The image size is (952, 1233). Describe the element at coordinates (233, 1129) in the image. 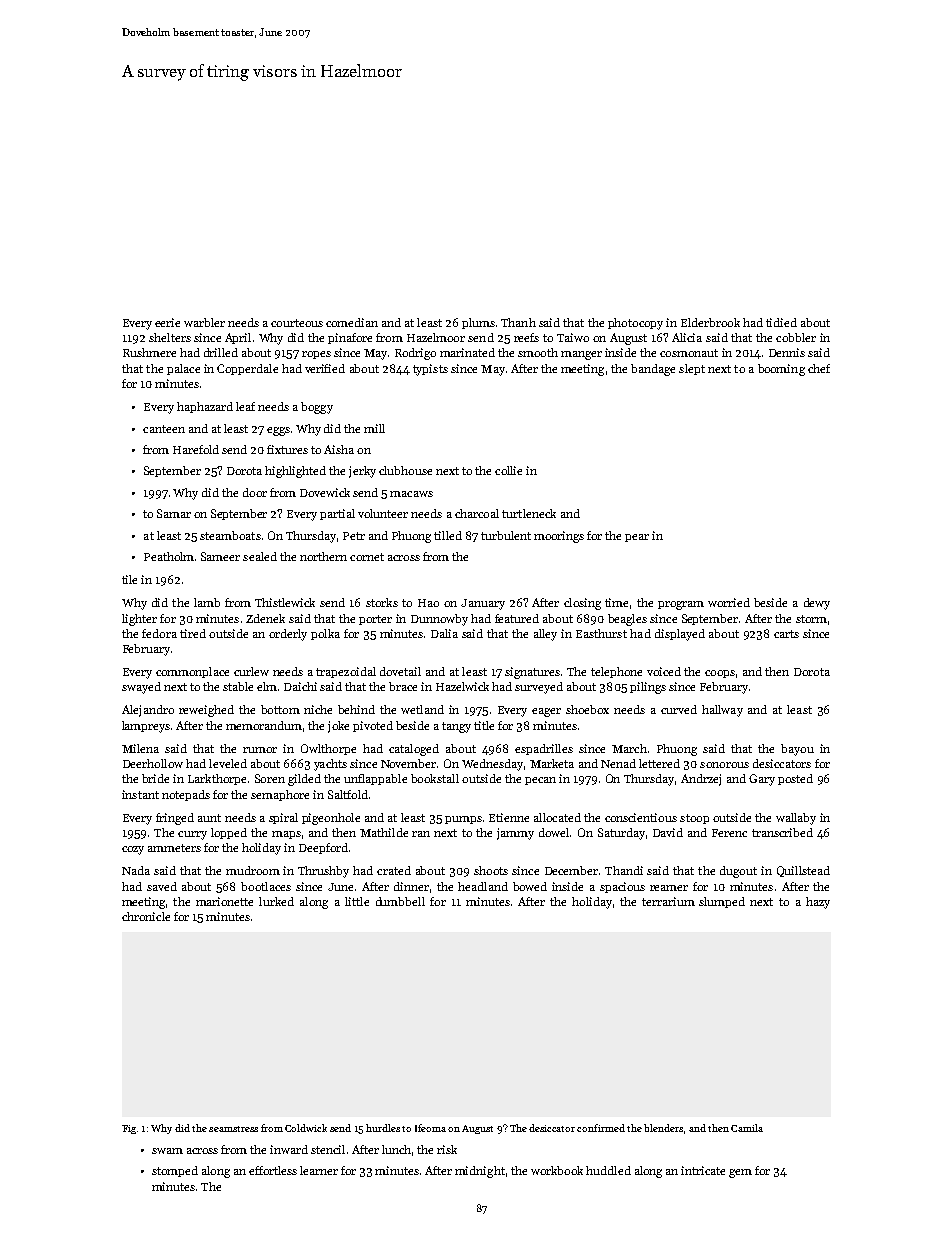

I see `seamstress` at that location.
